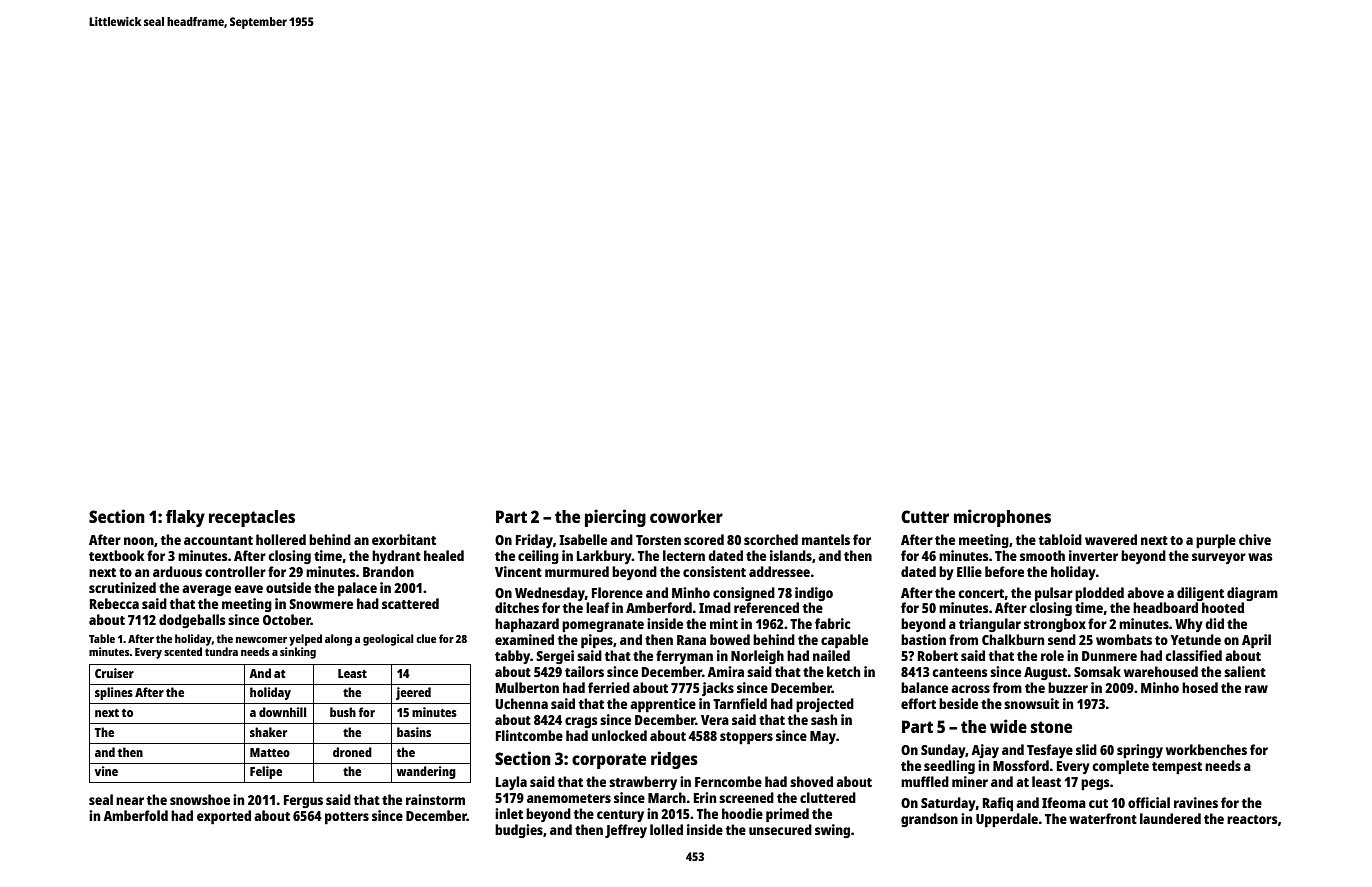 The width and height of the document is (1372, 887). What do you see at coordinates (626, 831) in the document?
I see `Jeffrey` at bounding box center [626, 831].
